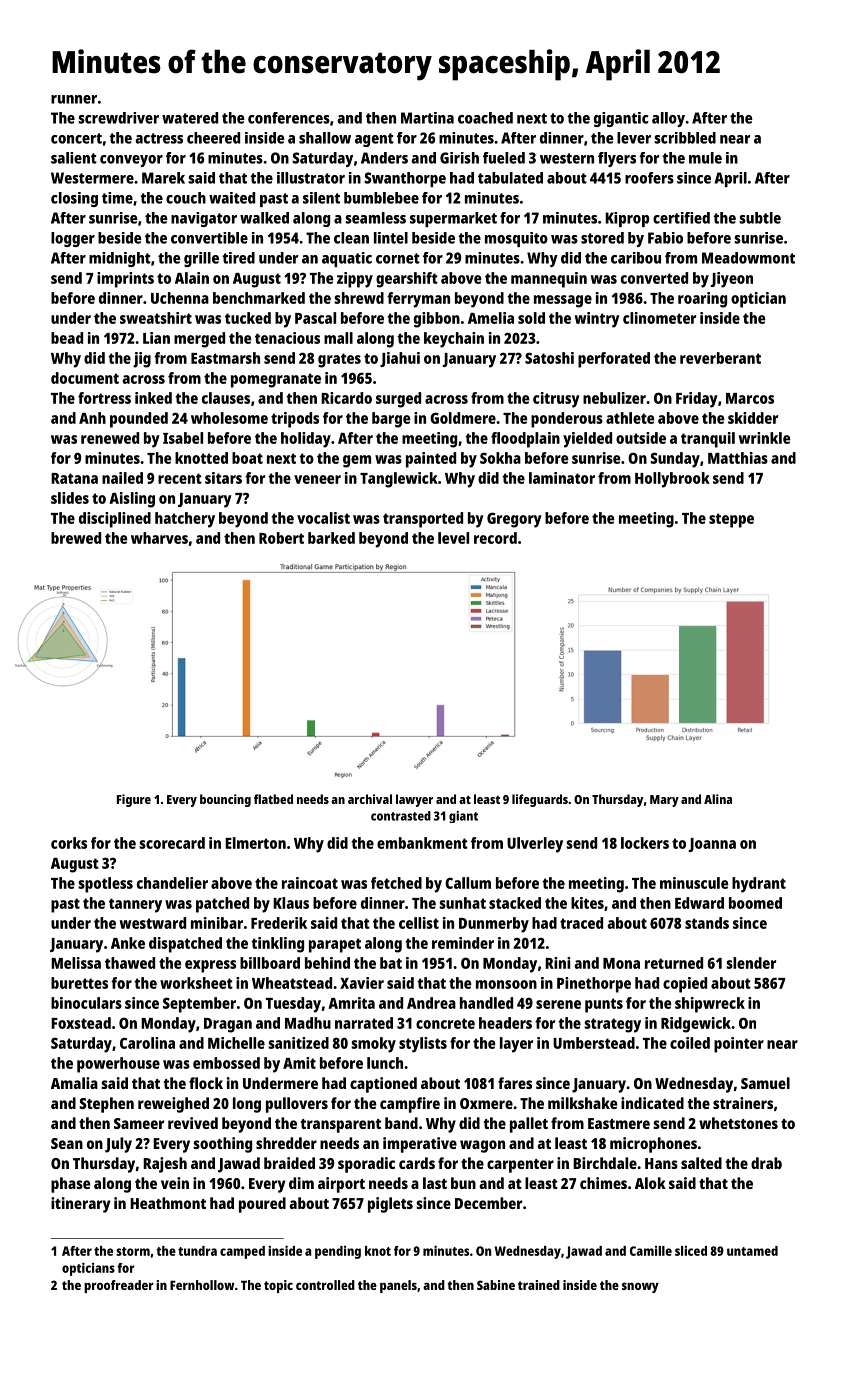  I want to click on lockers, so click(645, 843).
